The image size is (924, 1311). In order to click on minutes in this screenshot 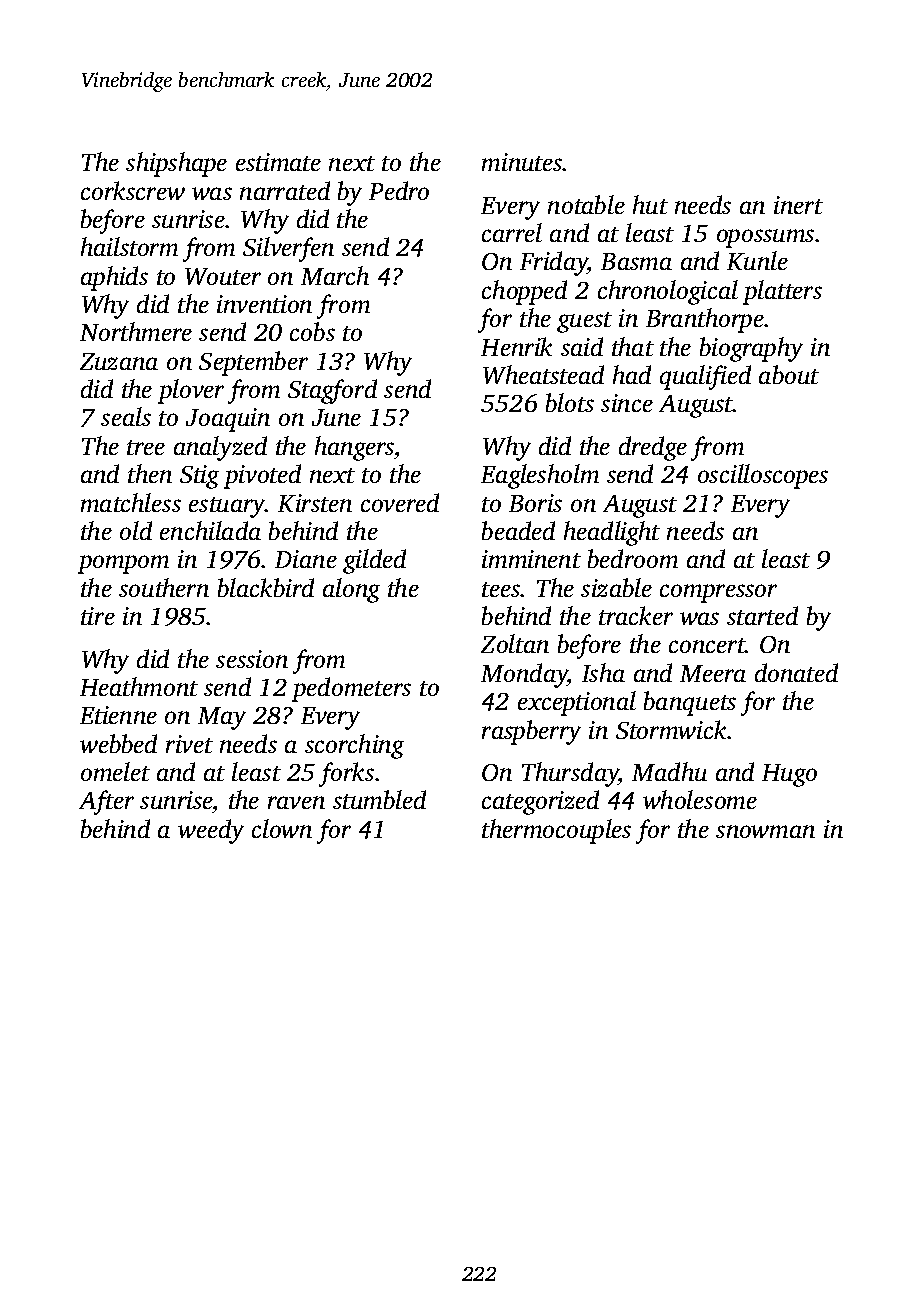, I will do `click(522, 162)`.
